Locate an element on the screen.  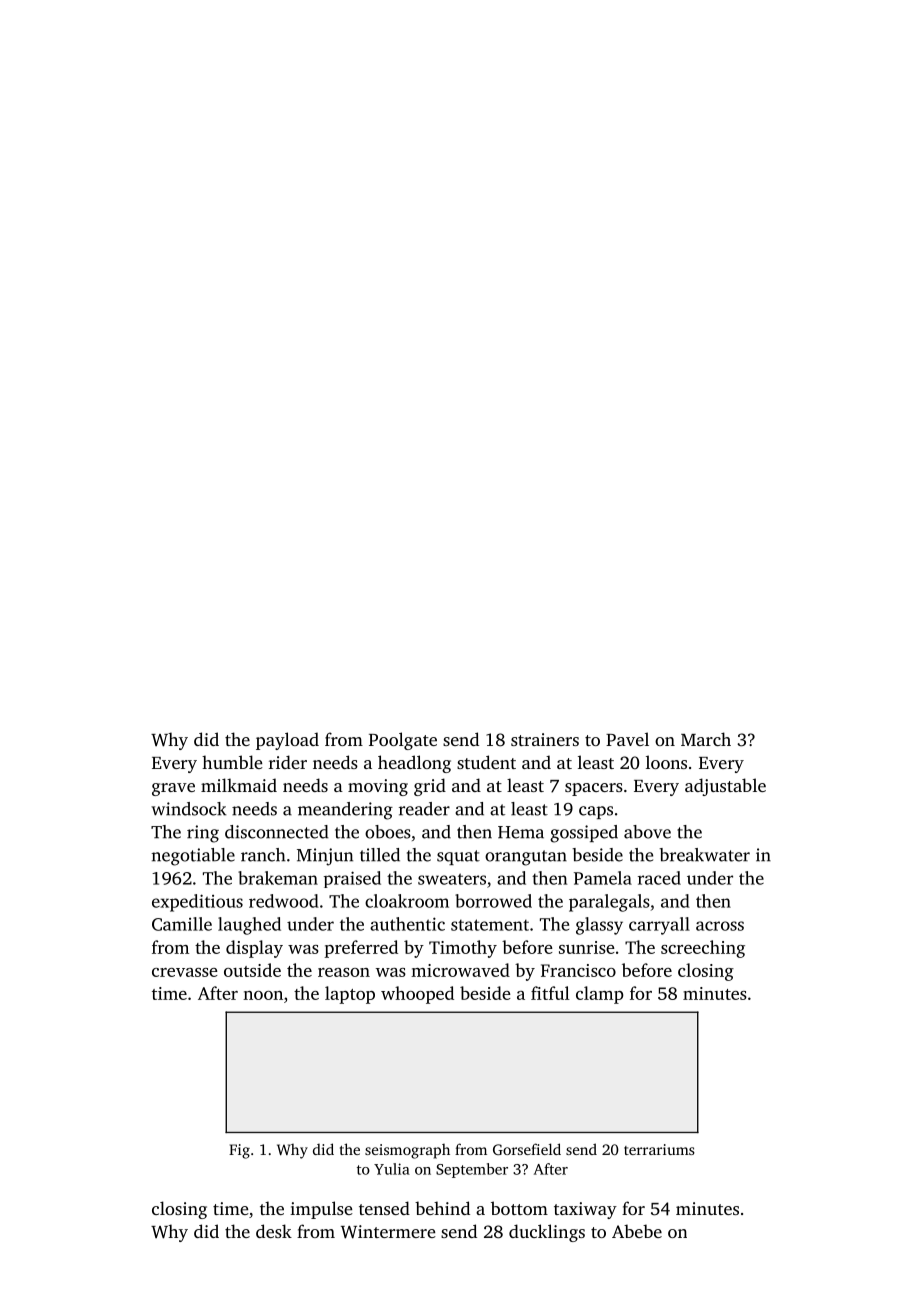
payload is located at coordinates (287, 741).
